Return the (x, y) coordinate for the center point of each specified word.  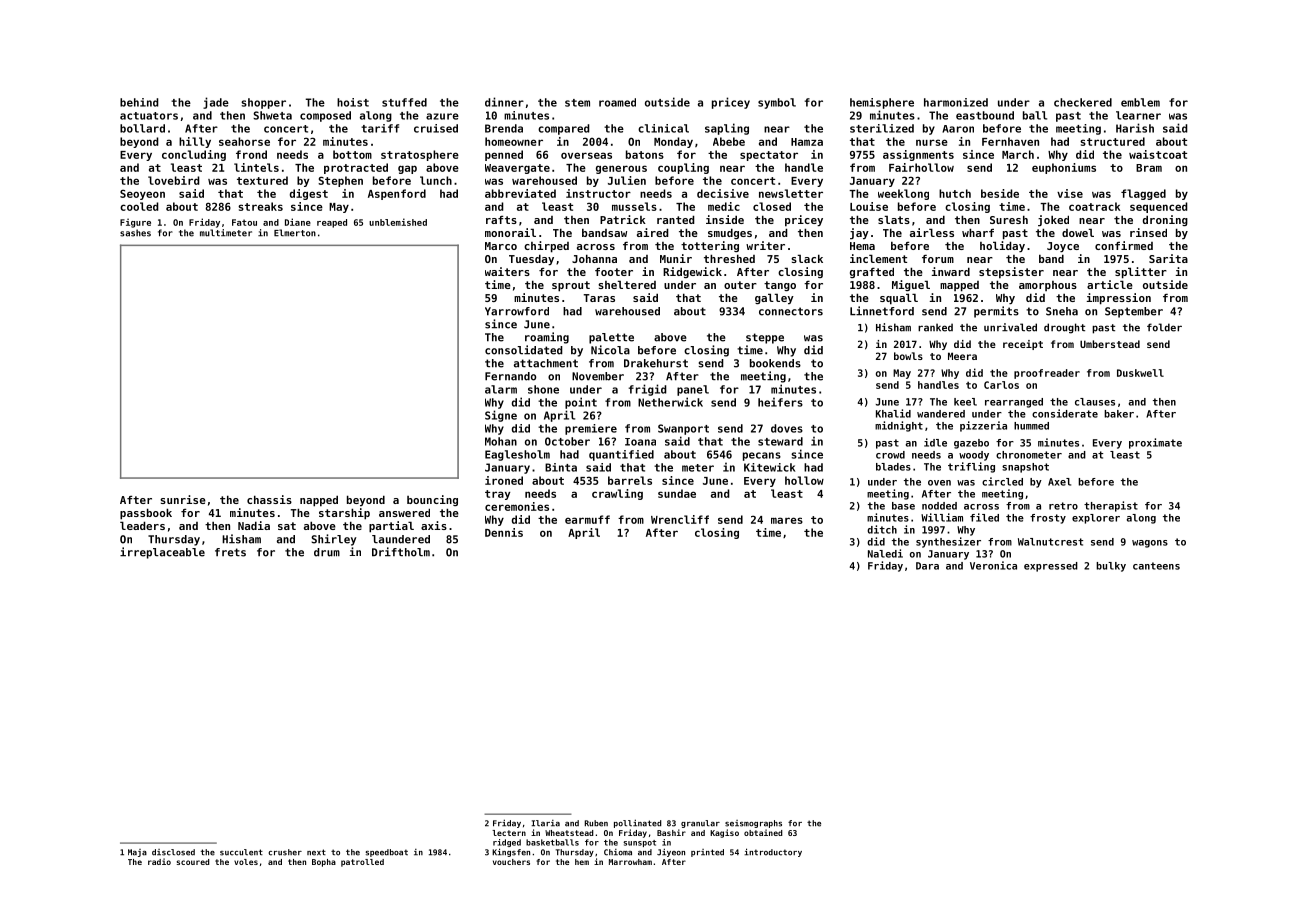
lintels (256, 167)
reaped (332, 223)
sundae (677, 493)
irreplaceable (162, 553)
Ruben (596, 823)
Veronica (993, 565)
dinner (504, 102)
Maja (137, 853)
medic (724, 206)
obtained (763, 832)
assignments (918, 155)
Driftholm (401, 552)
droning (1165, 220)
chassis (269, 499)
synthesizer (948, 542)
